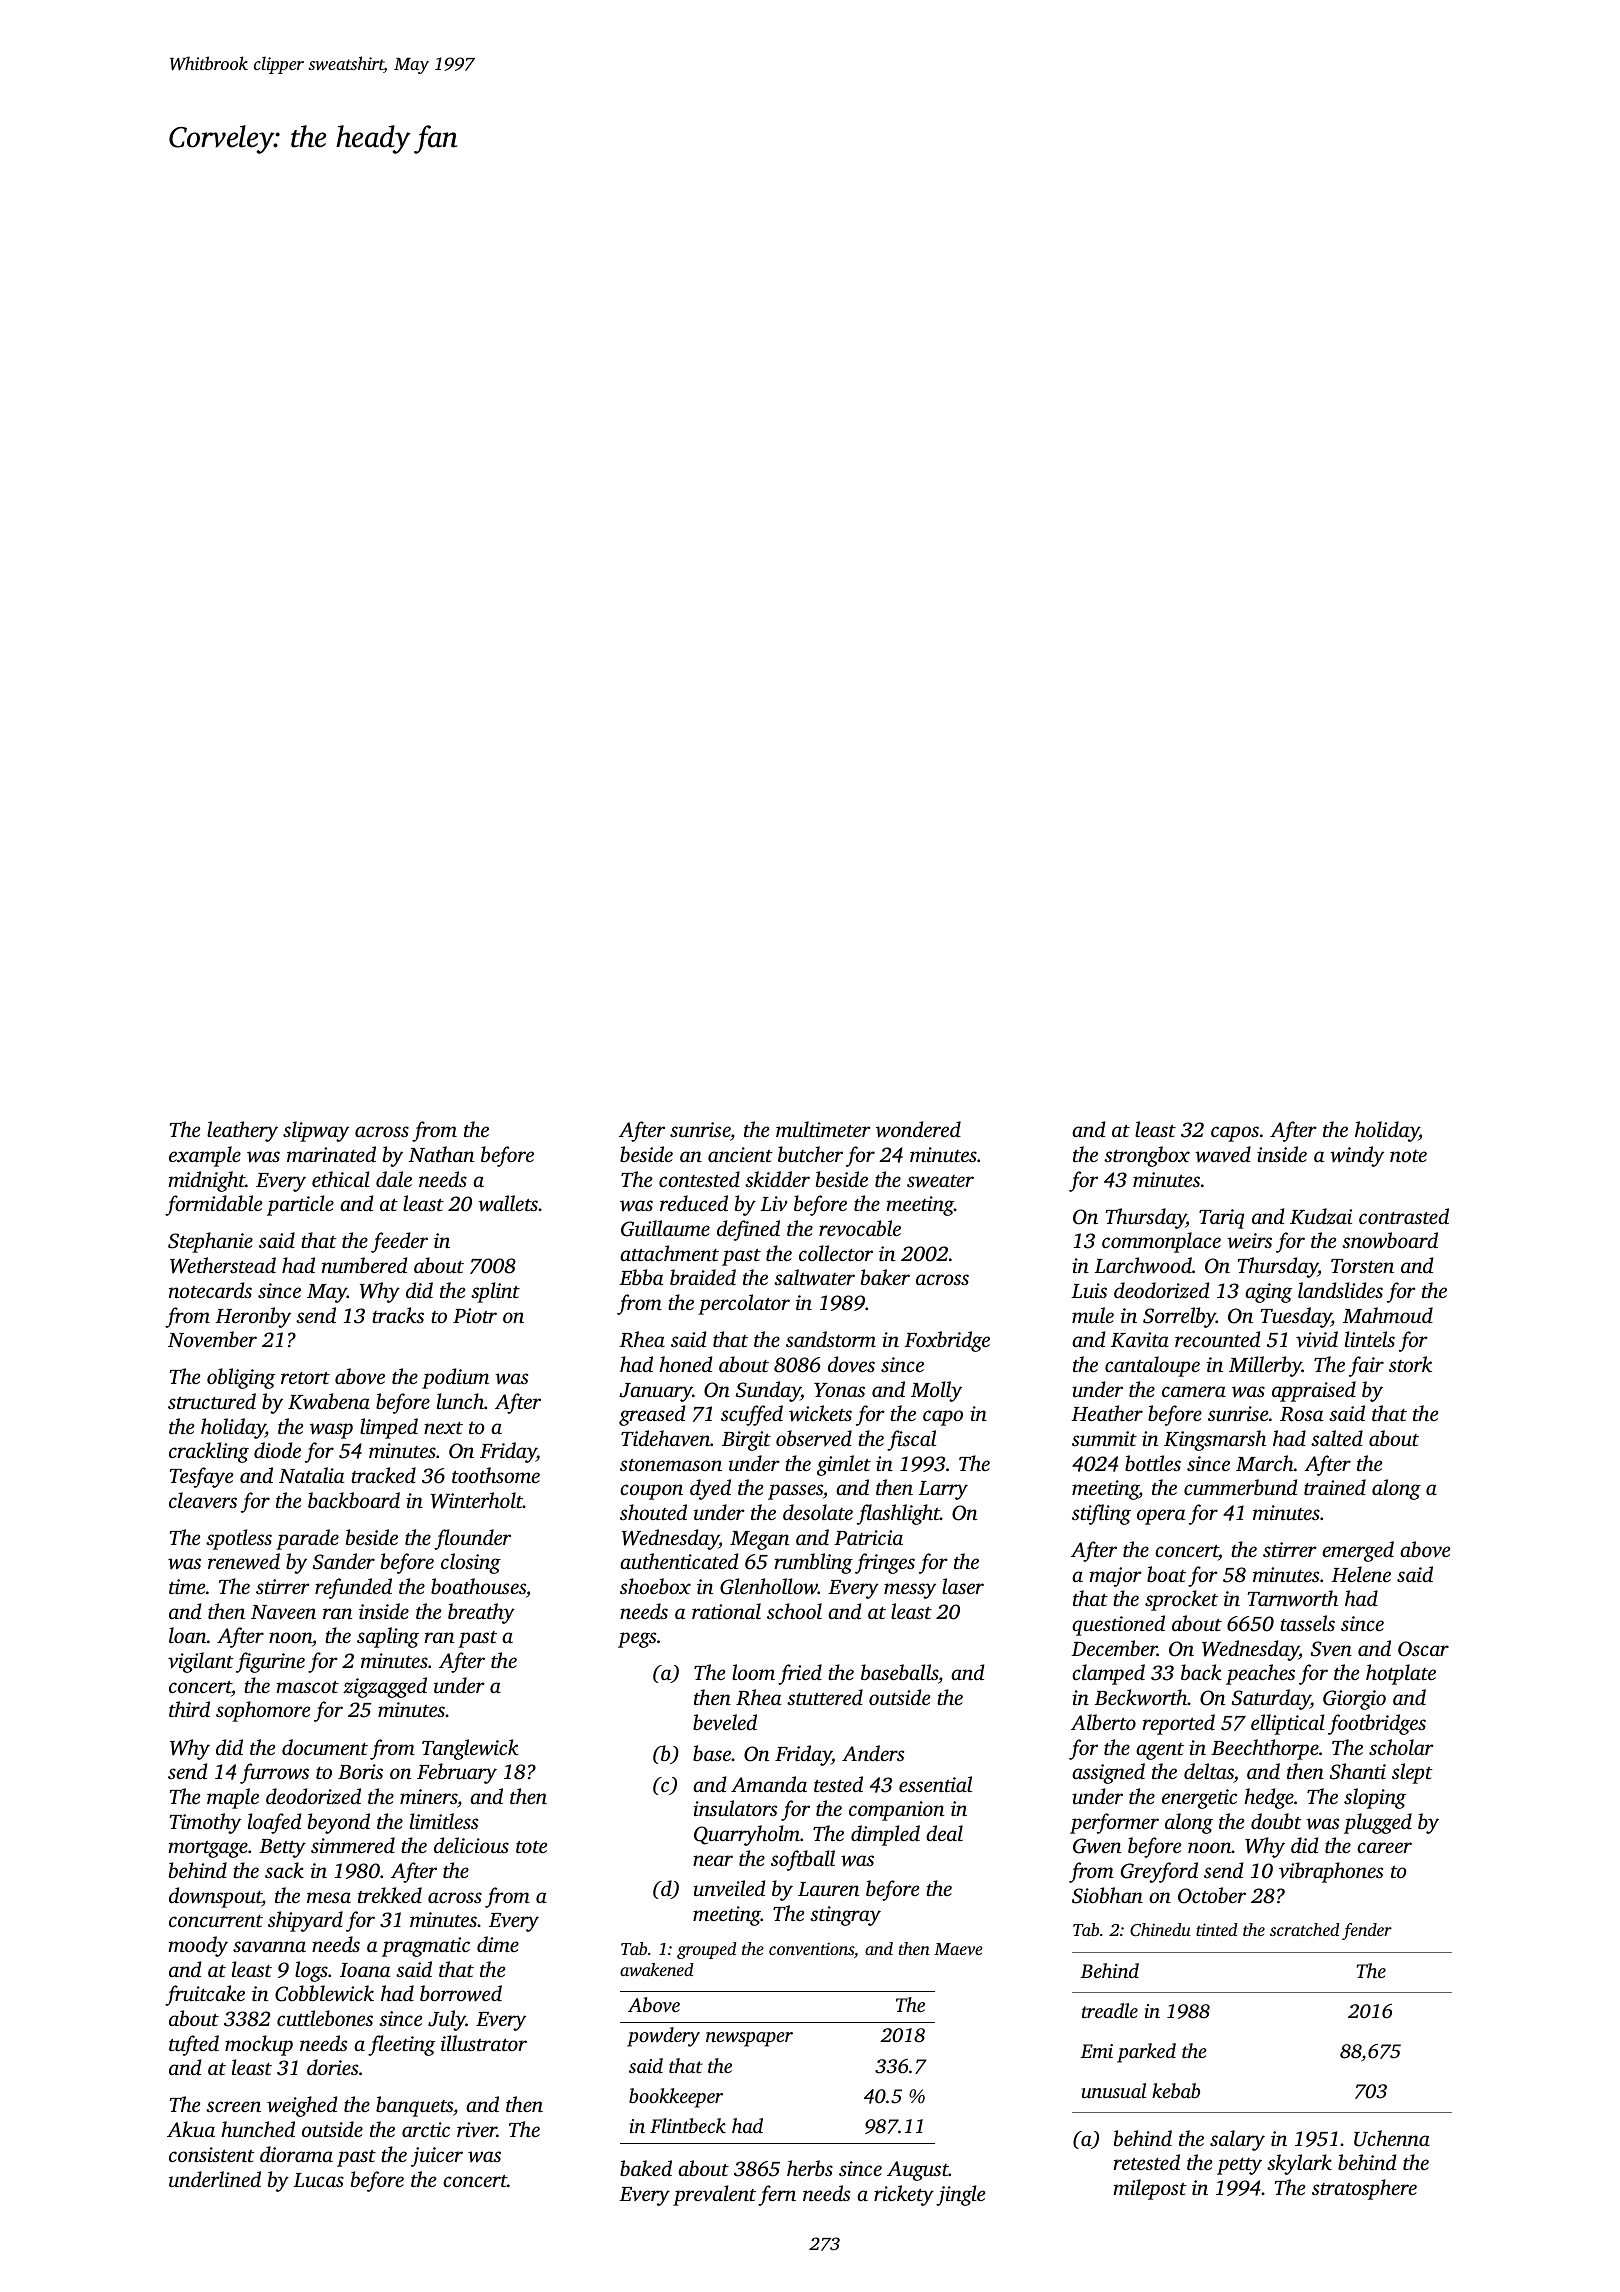 This document has width=1620, height=2292. What do you see at coordinates (385, 1687) in the document?
I see `zigzagged` at bounding box center [385, 1687].
